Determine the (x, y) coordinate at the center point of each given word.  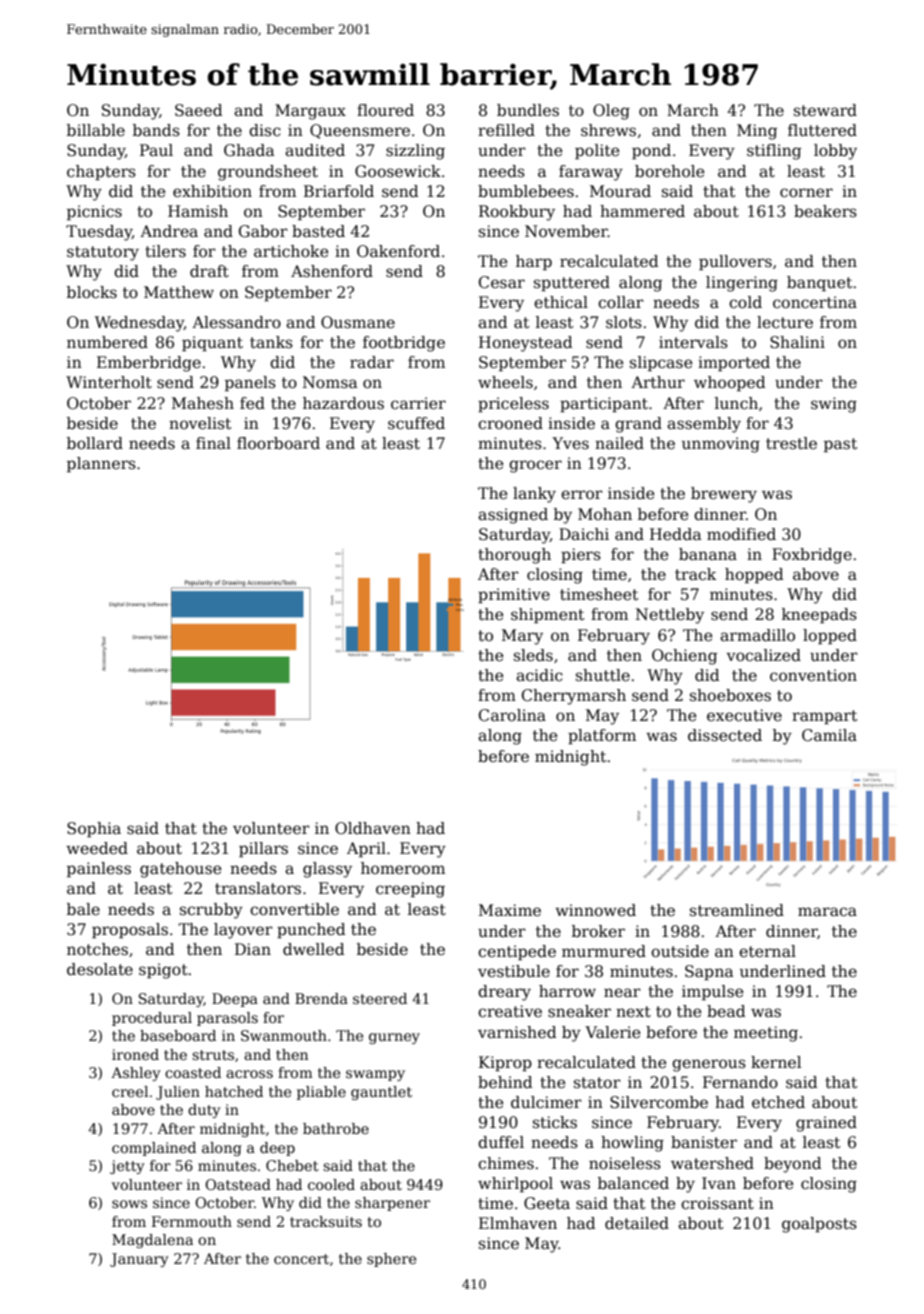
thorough (514, 556)
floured (385, 110)
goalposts (819, 1225)
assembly (704, 425)
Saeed (199, 110)
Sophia (94, 829)
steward (825, 110)
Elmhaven (518, 1223)
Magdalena (152, 1241)
